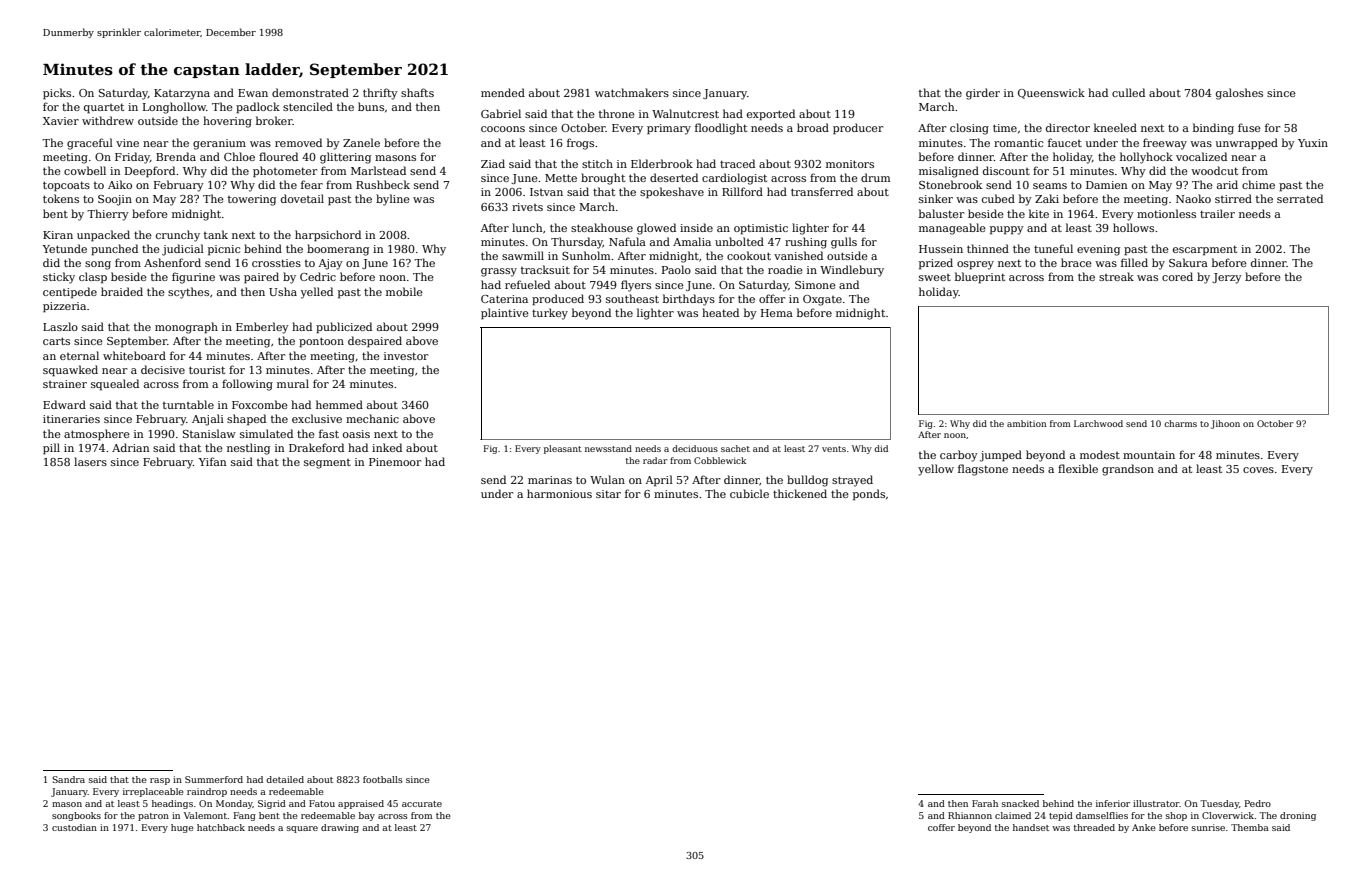 Image resolution: width=1372 pixels, height=887 pixels. Describe the element at coordinates (1239, 94) in the page. I see `galoshes` at that location.
